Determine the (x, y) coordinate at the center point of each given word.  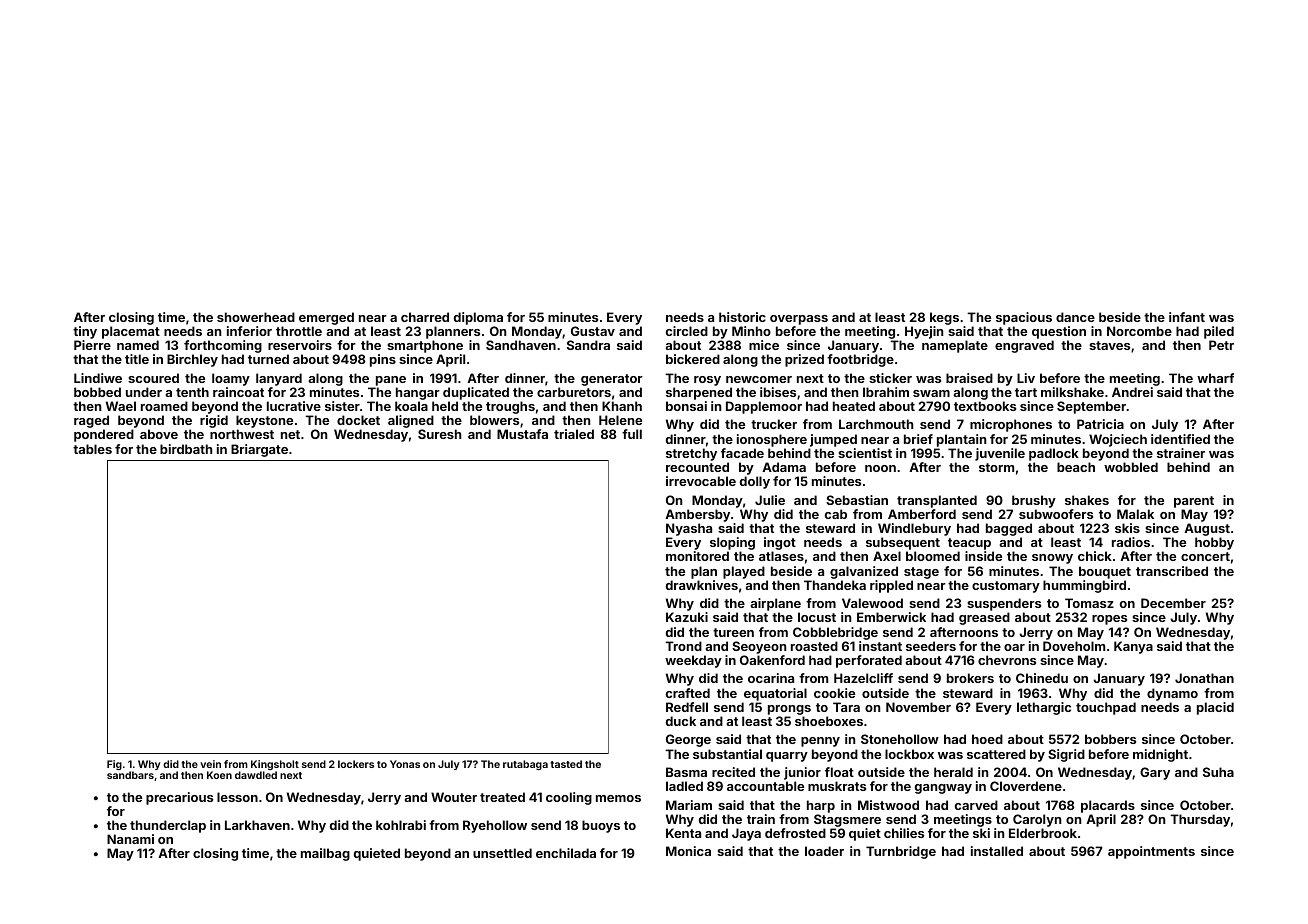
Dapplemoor (764, 407)
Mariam (689, 805)
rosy (707, 381)
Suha (1218, 772)
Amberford (922, 514)
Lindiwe (98, 378)
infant (1187, 317)
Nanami (130, 839)
